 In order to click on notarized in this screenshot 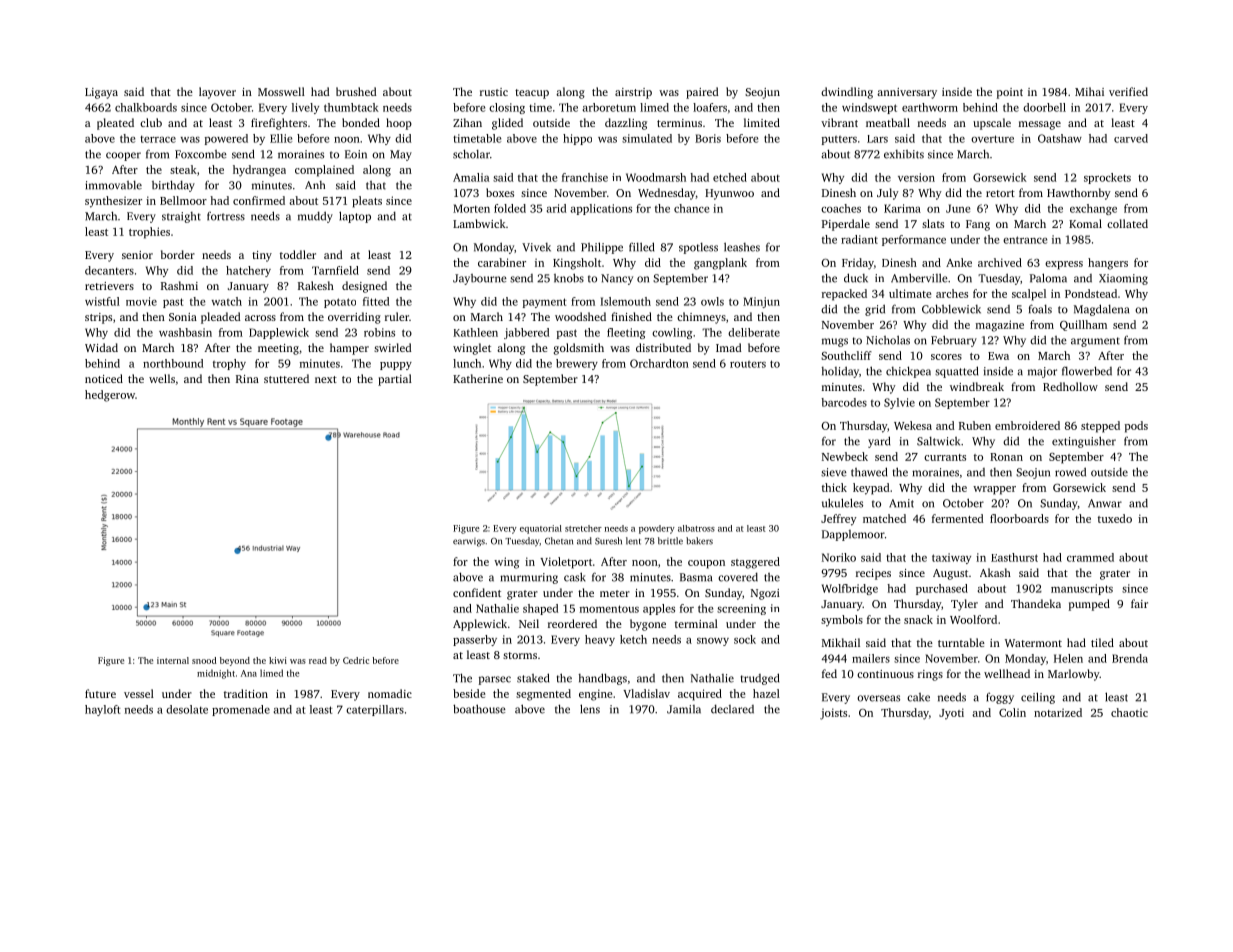, I will do `click(1058, 712)`.
